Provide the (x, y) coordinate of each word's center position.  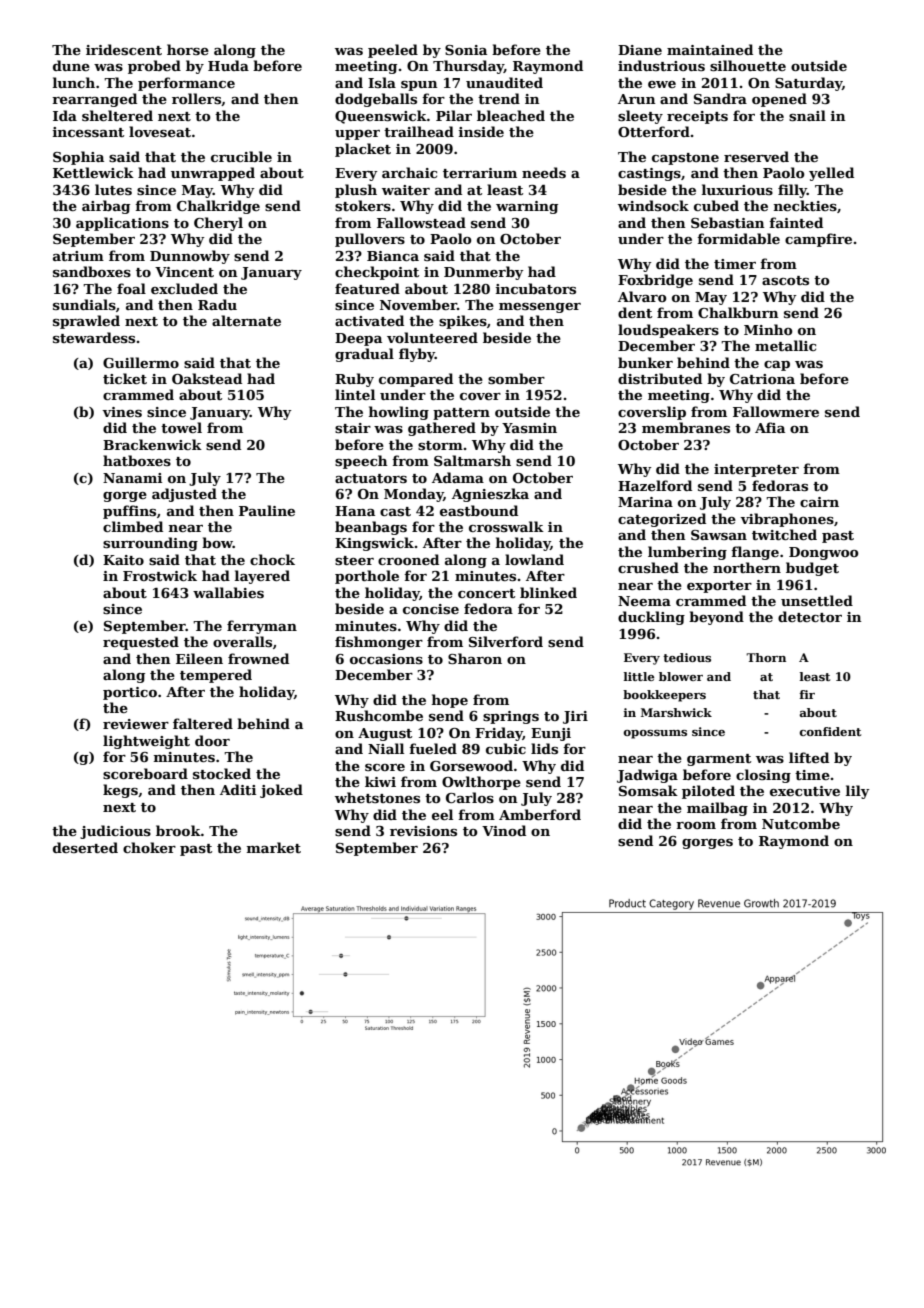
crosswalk (506, 526)
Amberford (540, 814)
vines (122, 412)
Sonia (466, 50)
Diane (640, 50)
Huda (228, 65)
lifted (809, 757)
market (274, 847)
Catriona (762, 379)
